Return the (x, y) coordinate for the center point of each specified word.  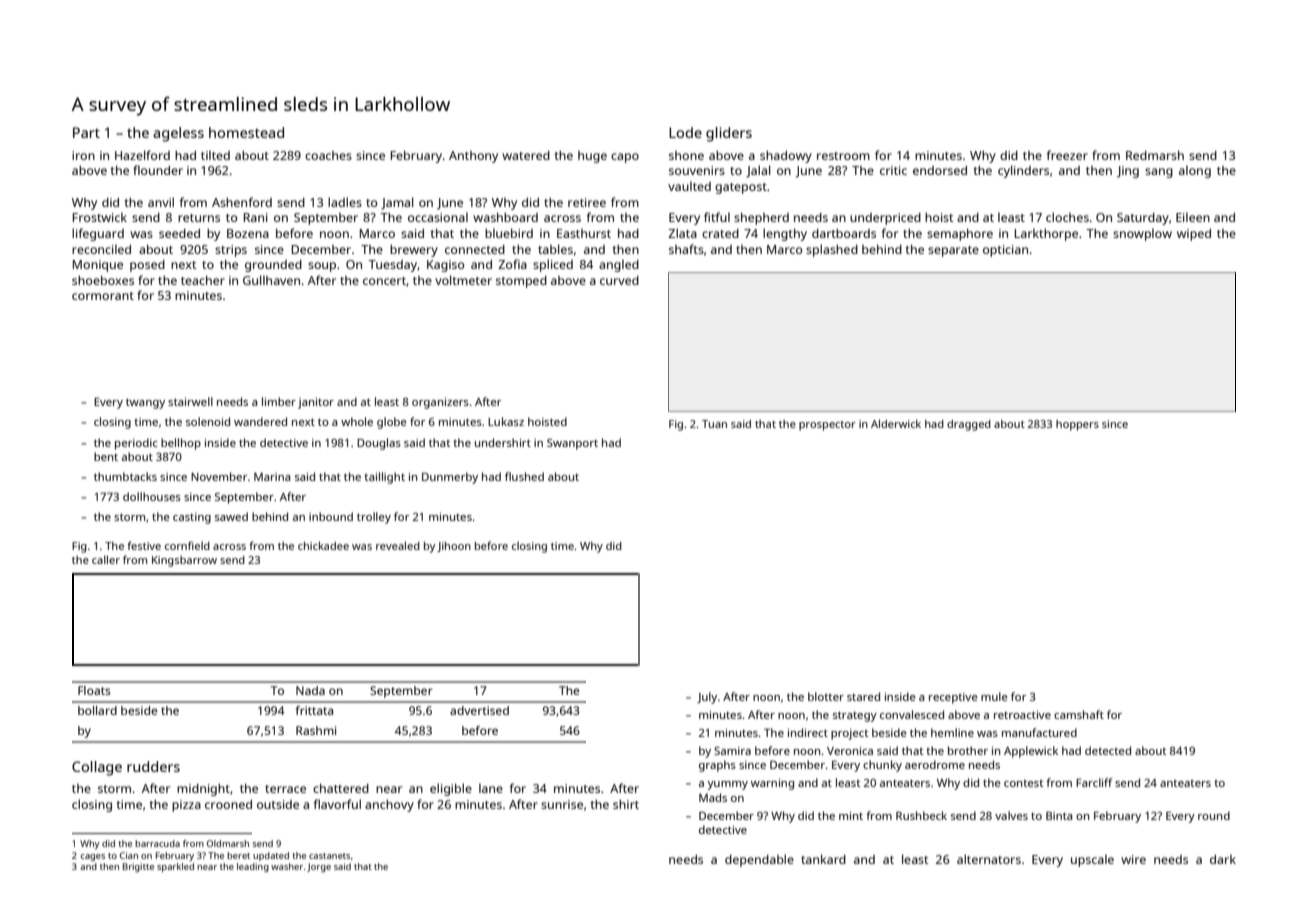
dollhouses (152, 496)
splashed (832, 250)
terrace (285, 789)
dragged (969, 425)
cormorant (103, 296)
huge (592, 157)
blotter (826, 696)
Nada (310, 690)
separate (953, 251)
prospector (827, 426)
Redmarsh (1155, 155)
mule (994, 696)
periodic (136, 444)
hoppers (1077, 425)
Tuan (714, 424)
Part (86, 132)
